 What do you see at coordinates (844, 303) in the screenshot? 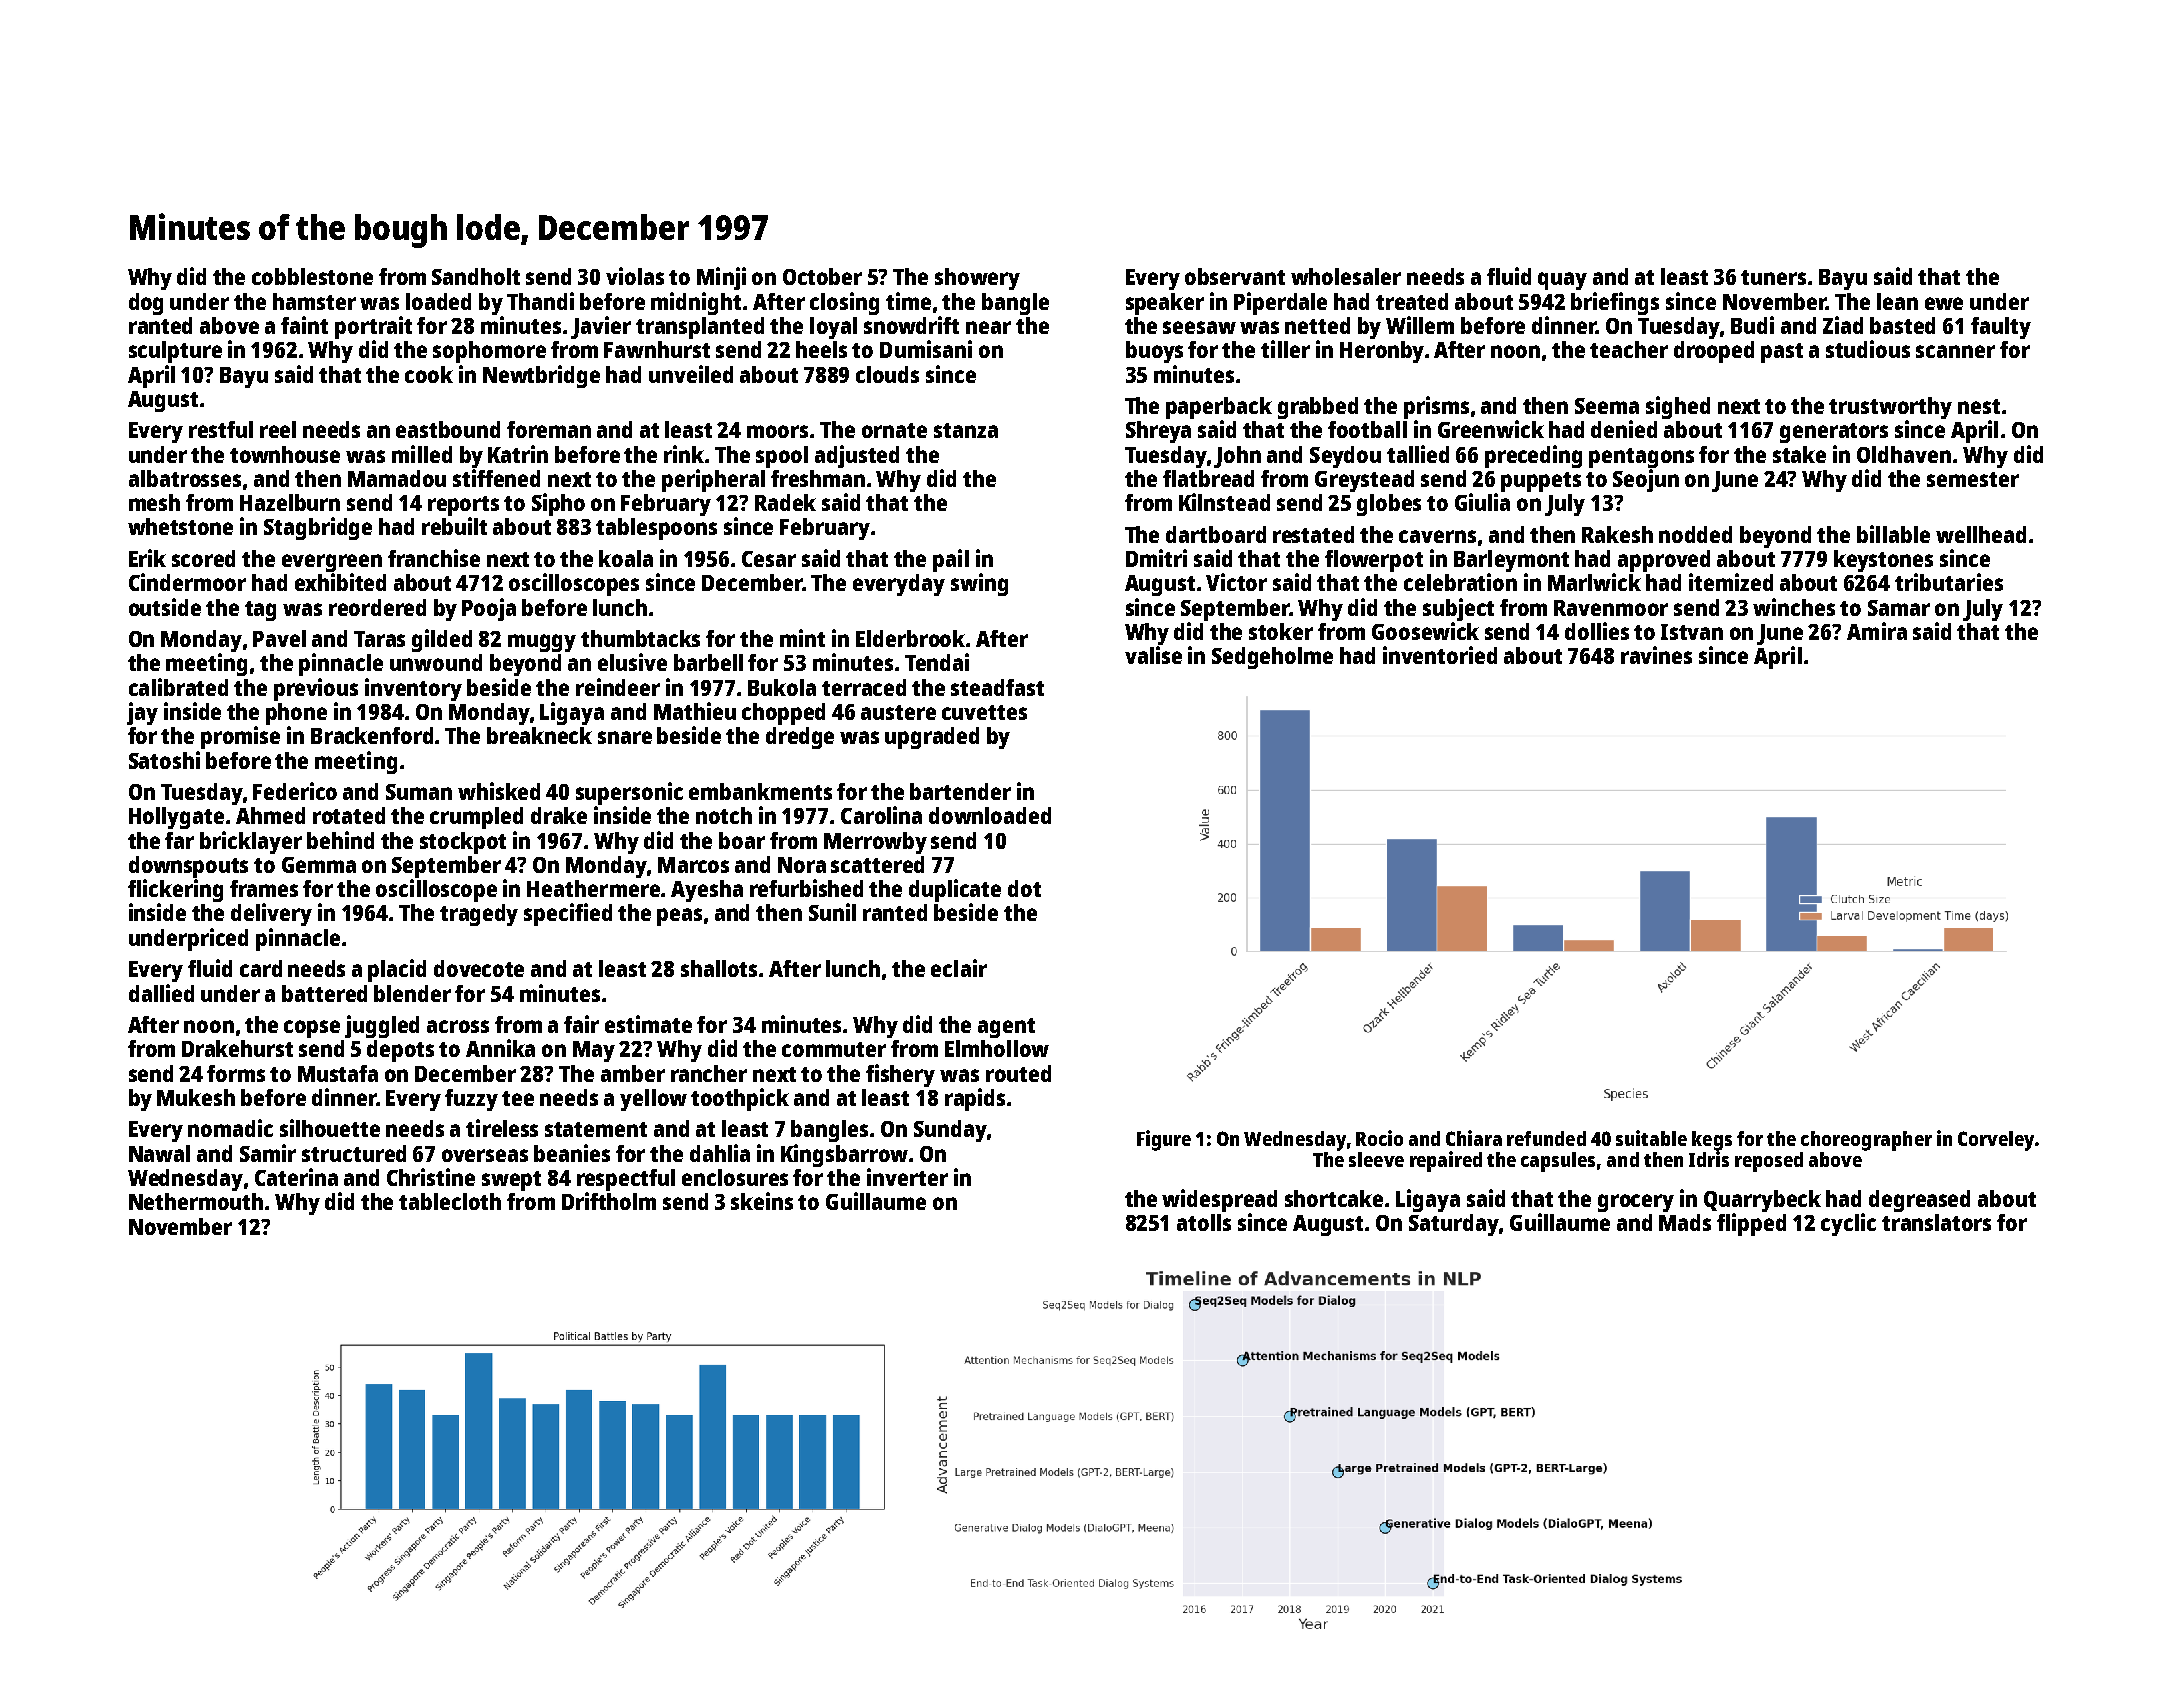
I see `closing` at bounding box center [844, 303].
